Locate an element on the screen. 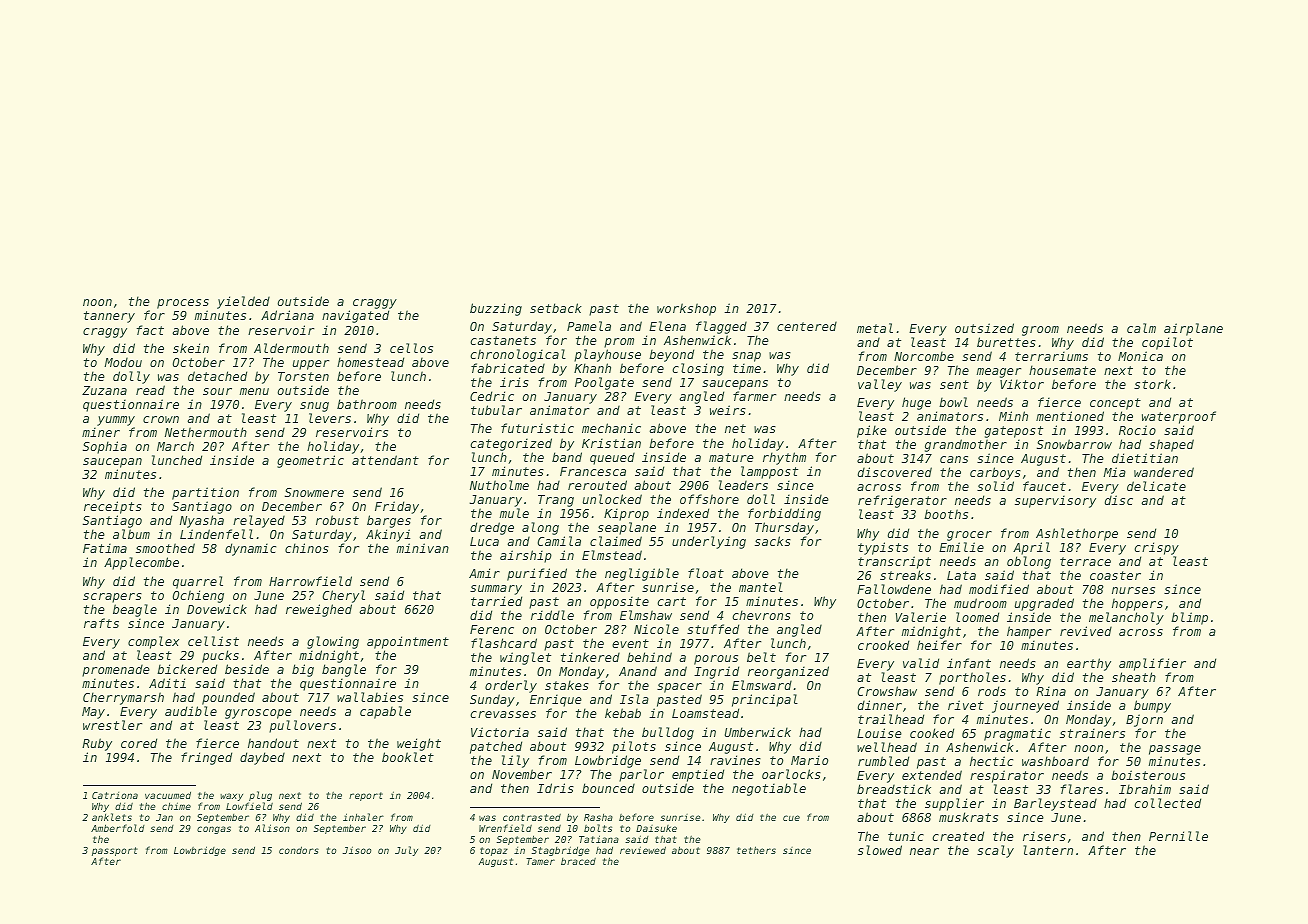 This screenshot has height=924, width=1308. pike is located at coordinates (872, 431).
